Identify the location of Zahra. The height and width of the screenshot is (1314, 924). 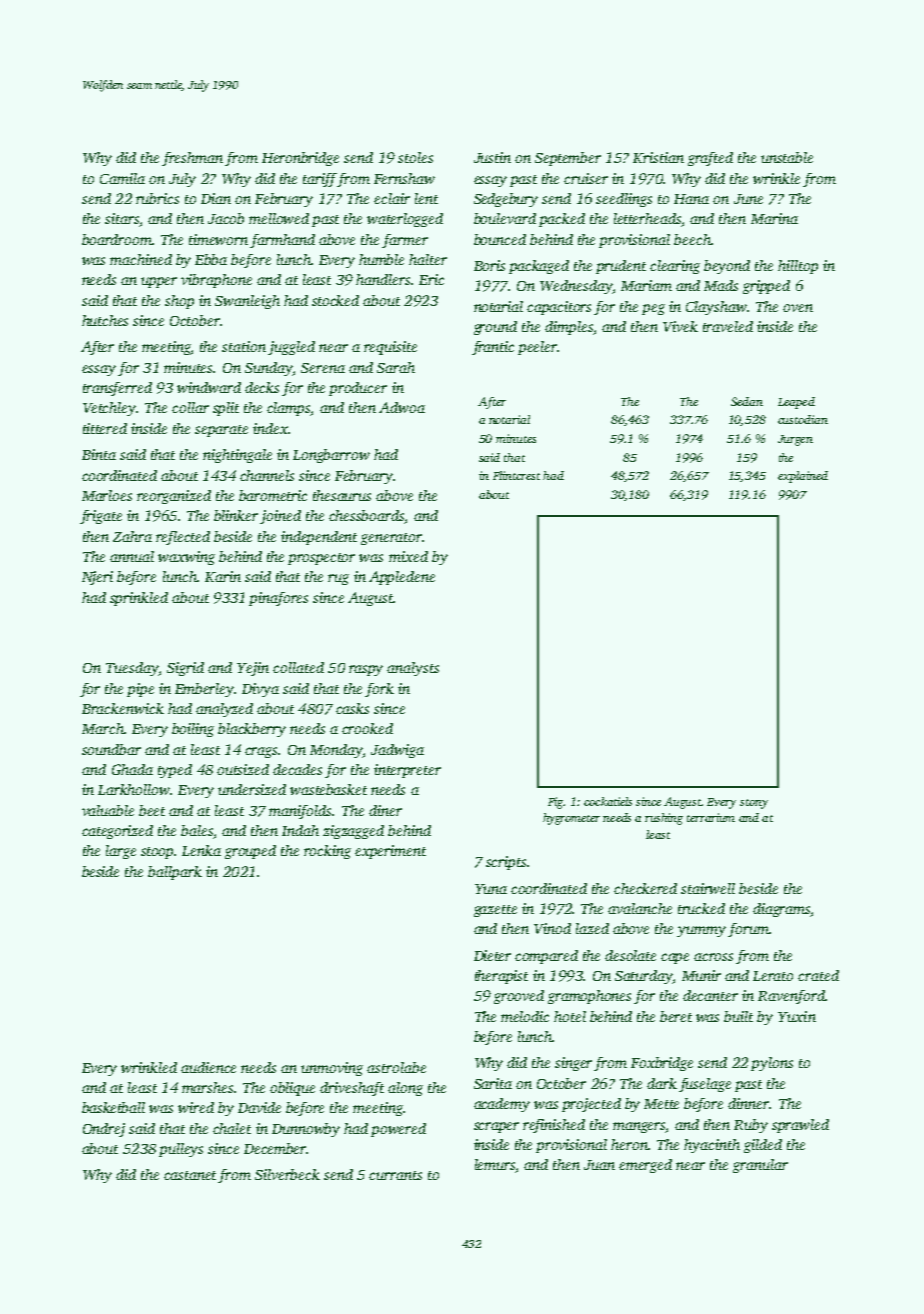
(132, 536).
